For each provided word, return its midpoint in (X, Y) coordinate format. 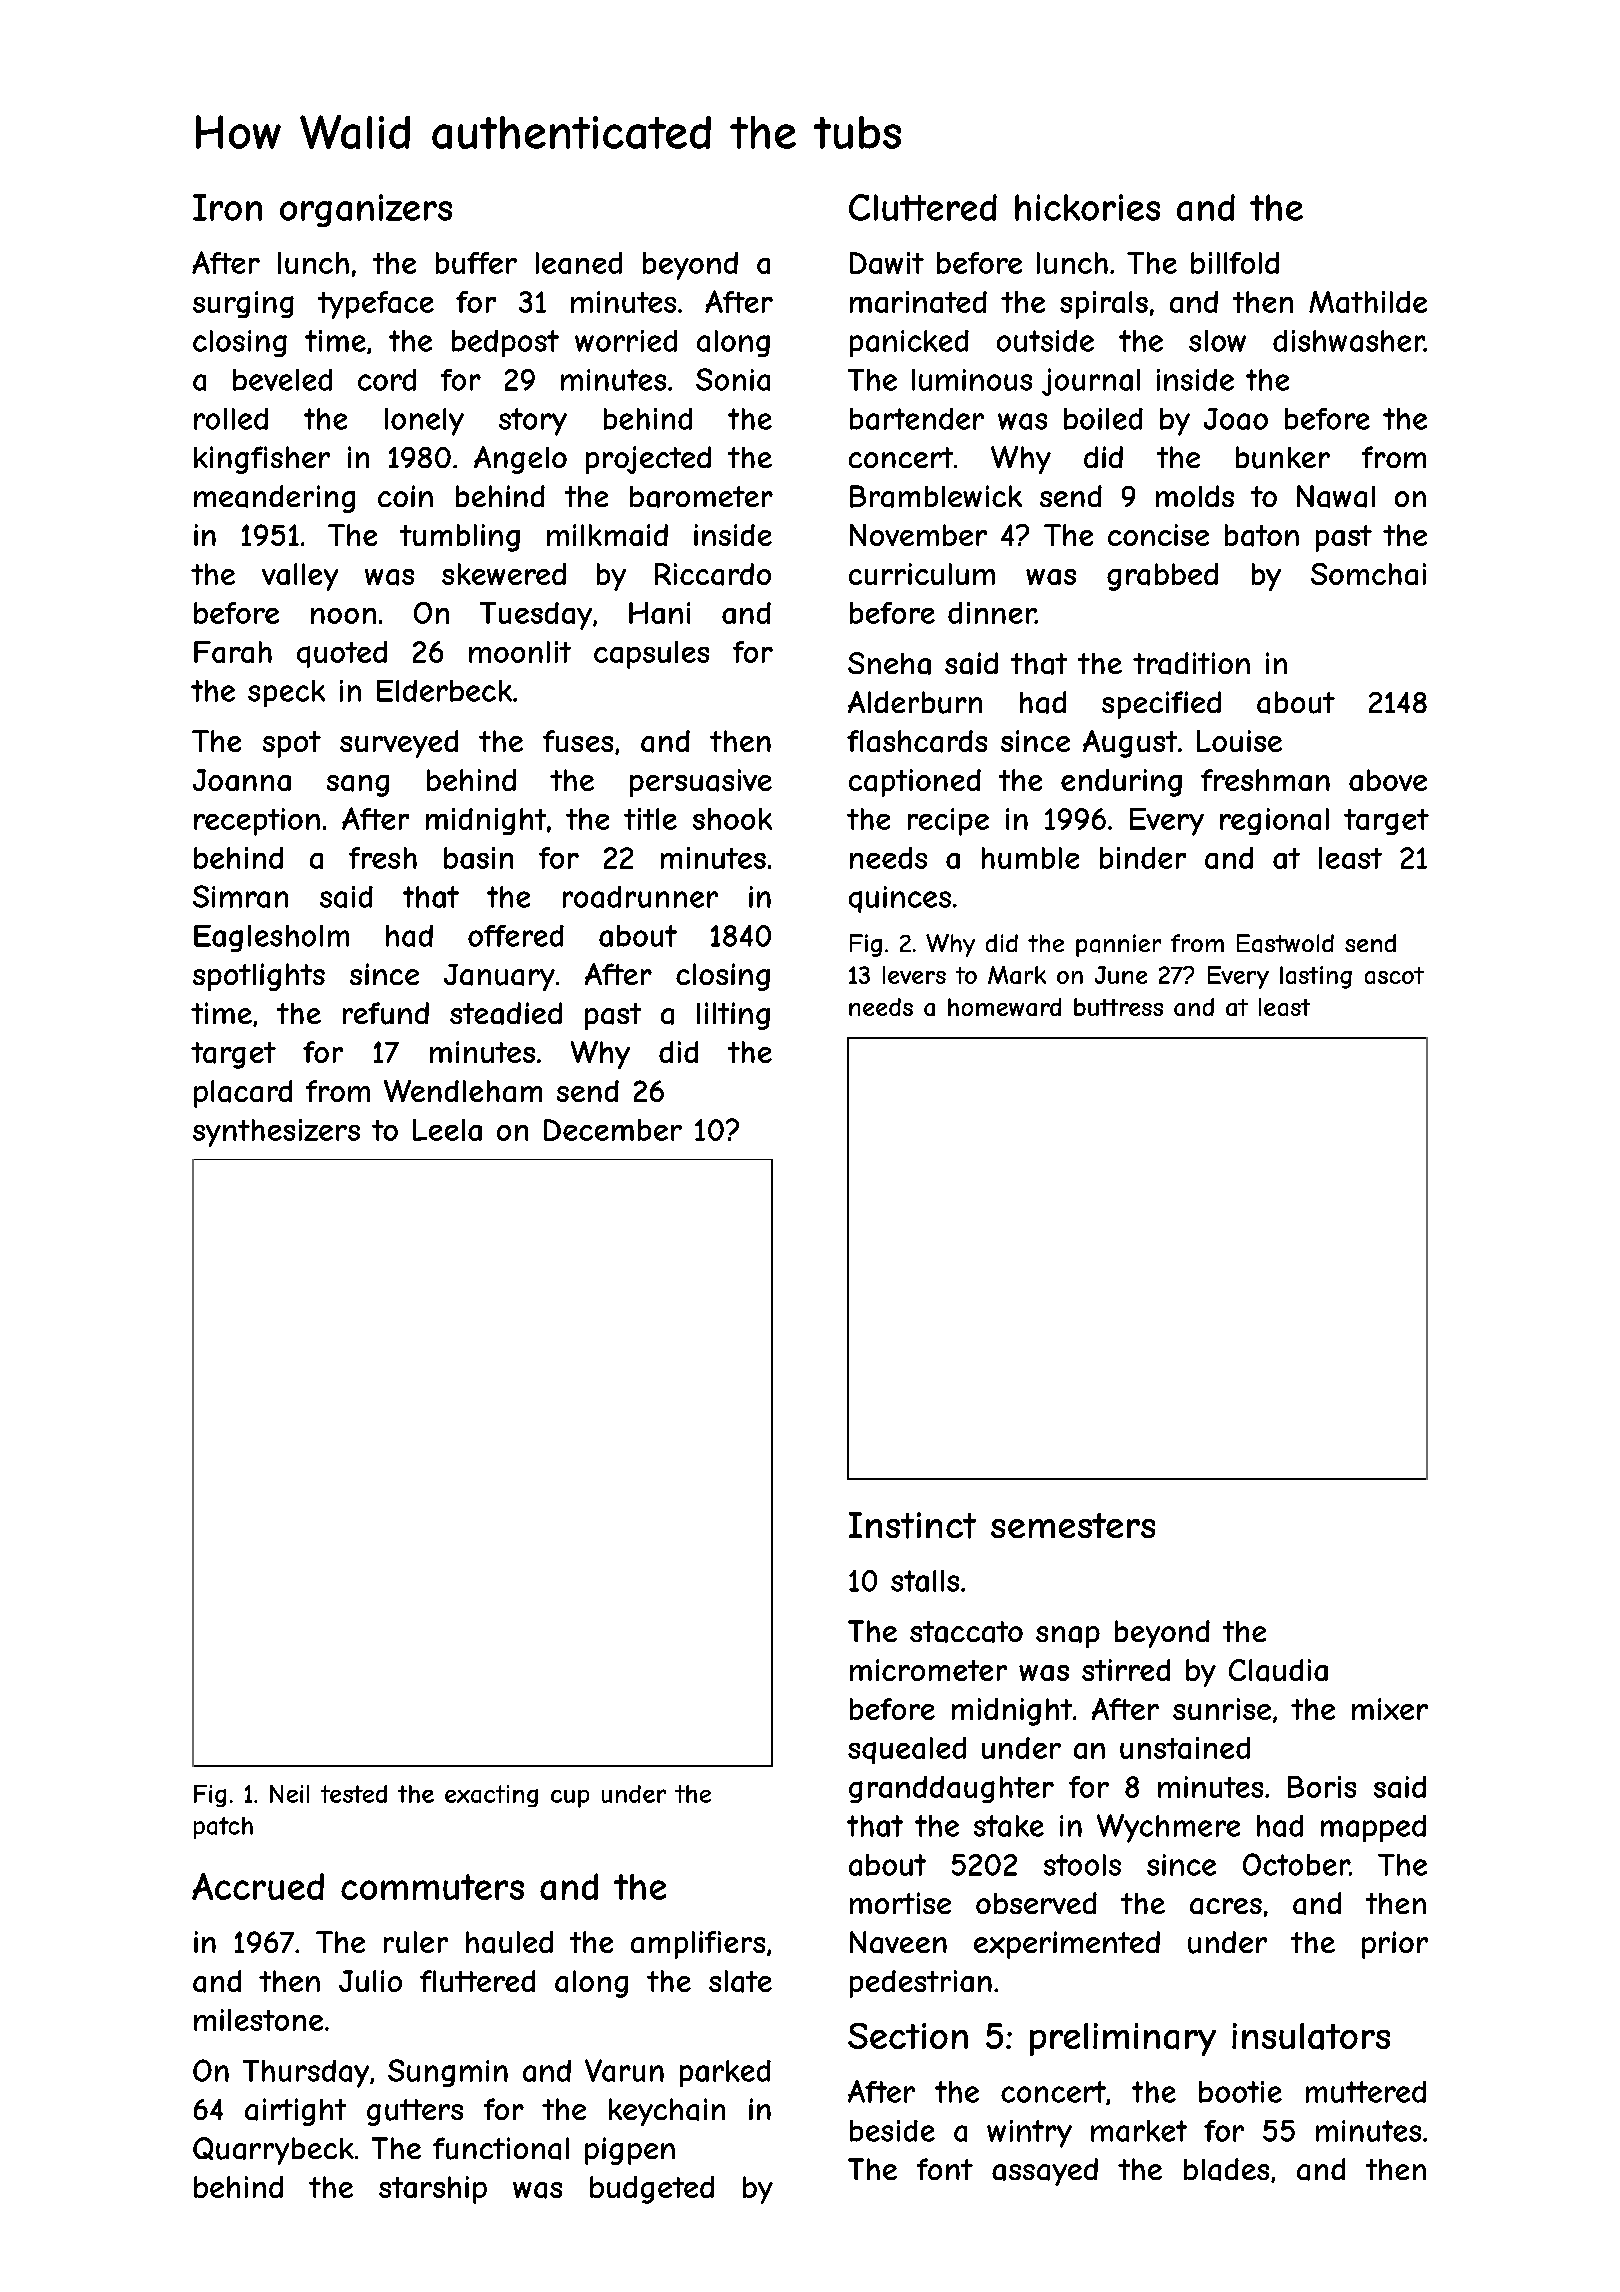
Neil (289, 1794)
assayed (1045, 2172)
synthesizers (276, 1133)
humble (1030, 858)
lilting (733, 1016)
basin (478, 858)
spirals (1104, 305)
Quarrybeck (273, 2151)
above (1388, 780)
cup (570, 1799)
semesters (1073, 1525)
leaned (579, 263)
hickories (1087, 207)
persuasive (701, 783)
